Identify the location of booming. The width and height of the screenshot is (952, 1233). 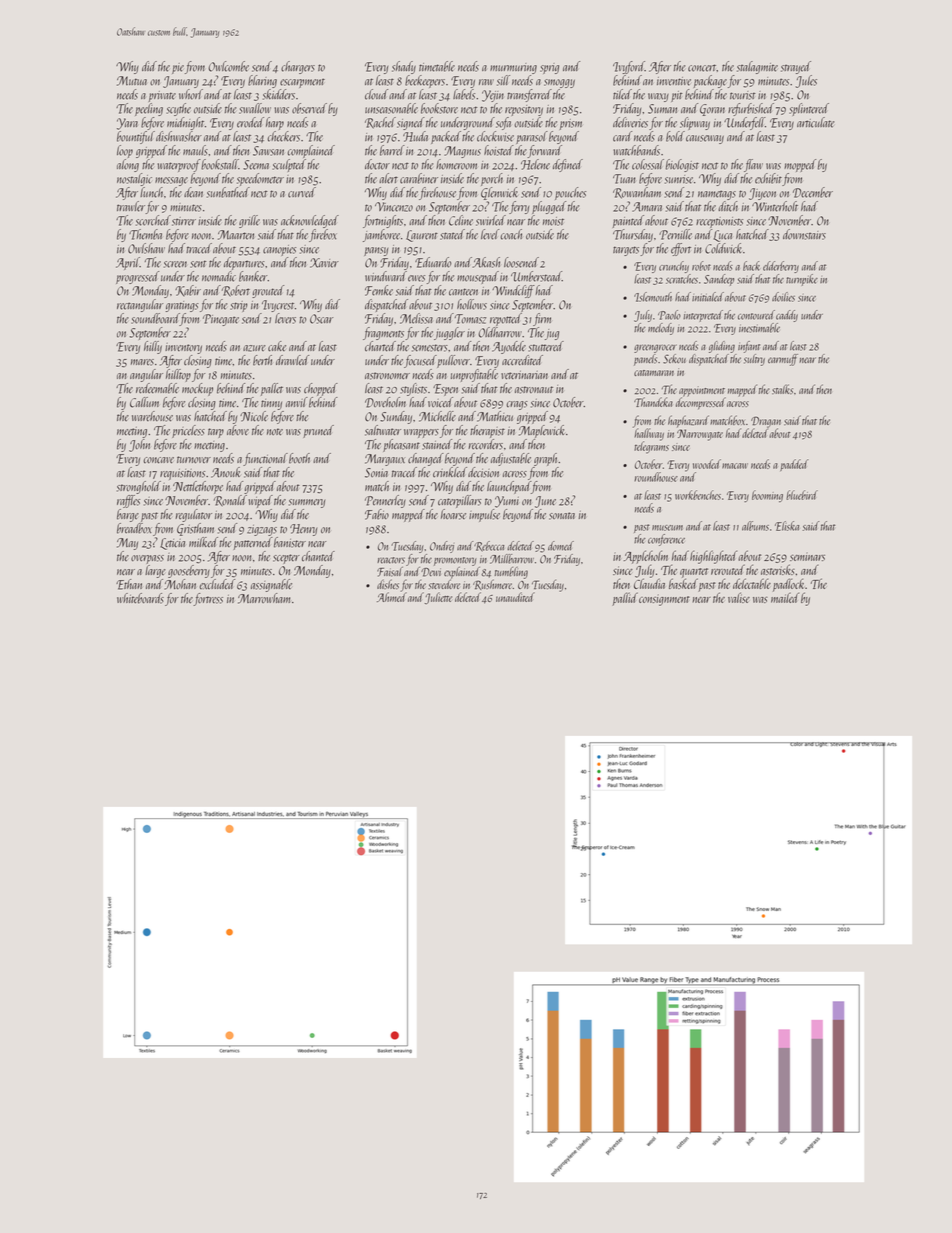
(767, 496).
